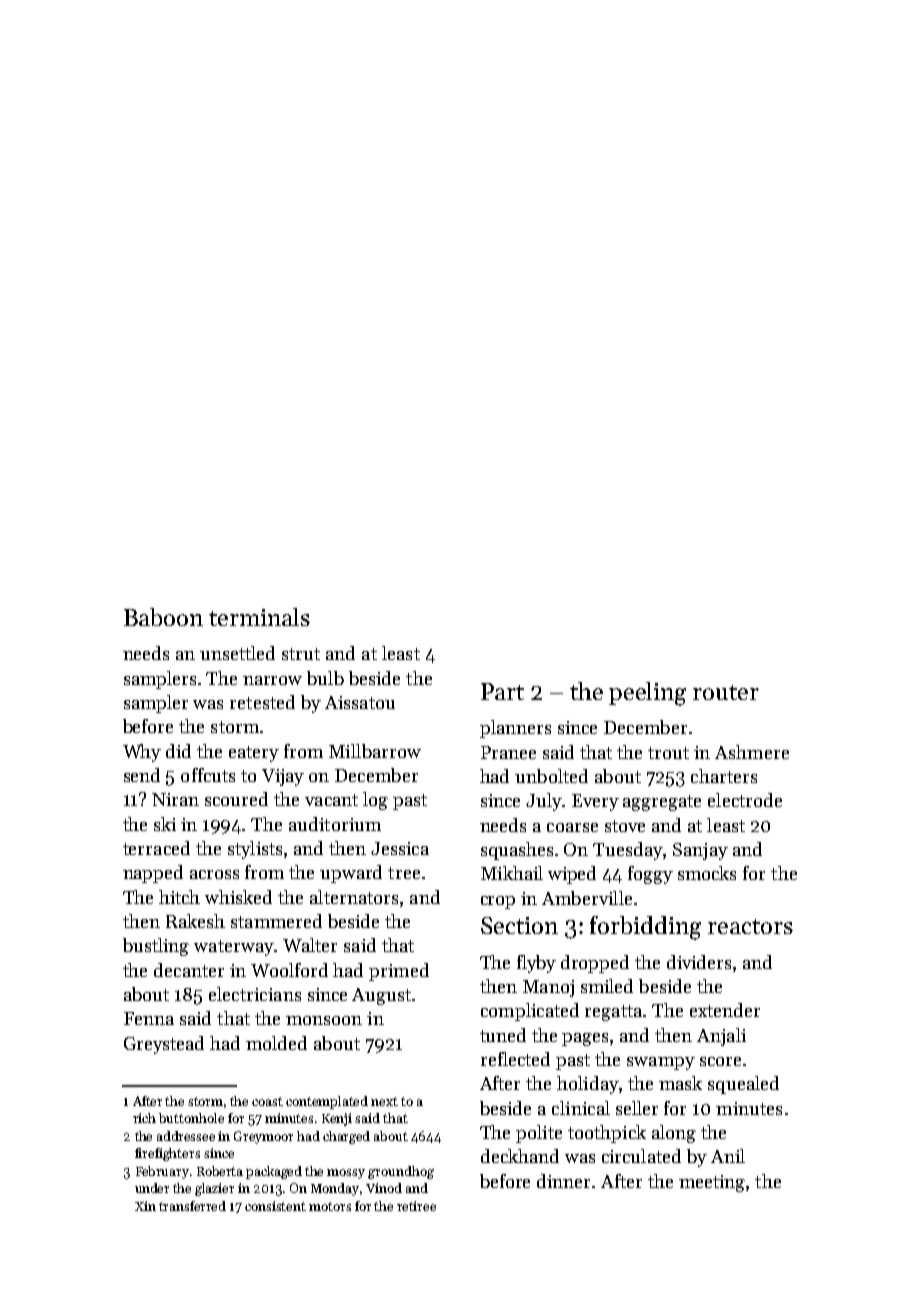  I want to click on Part, so click(502, 691).
